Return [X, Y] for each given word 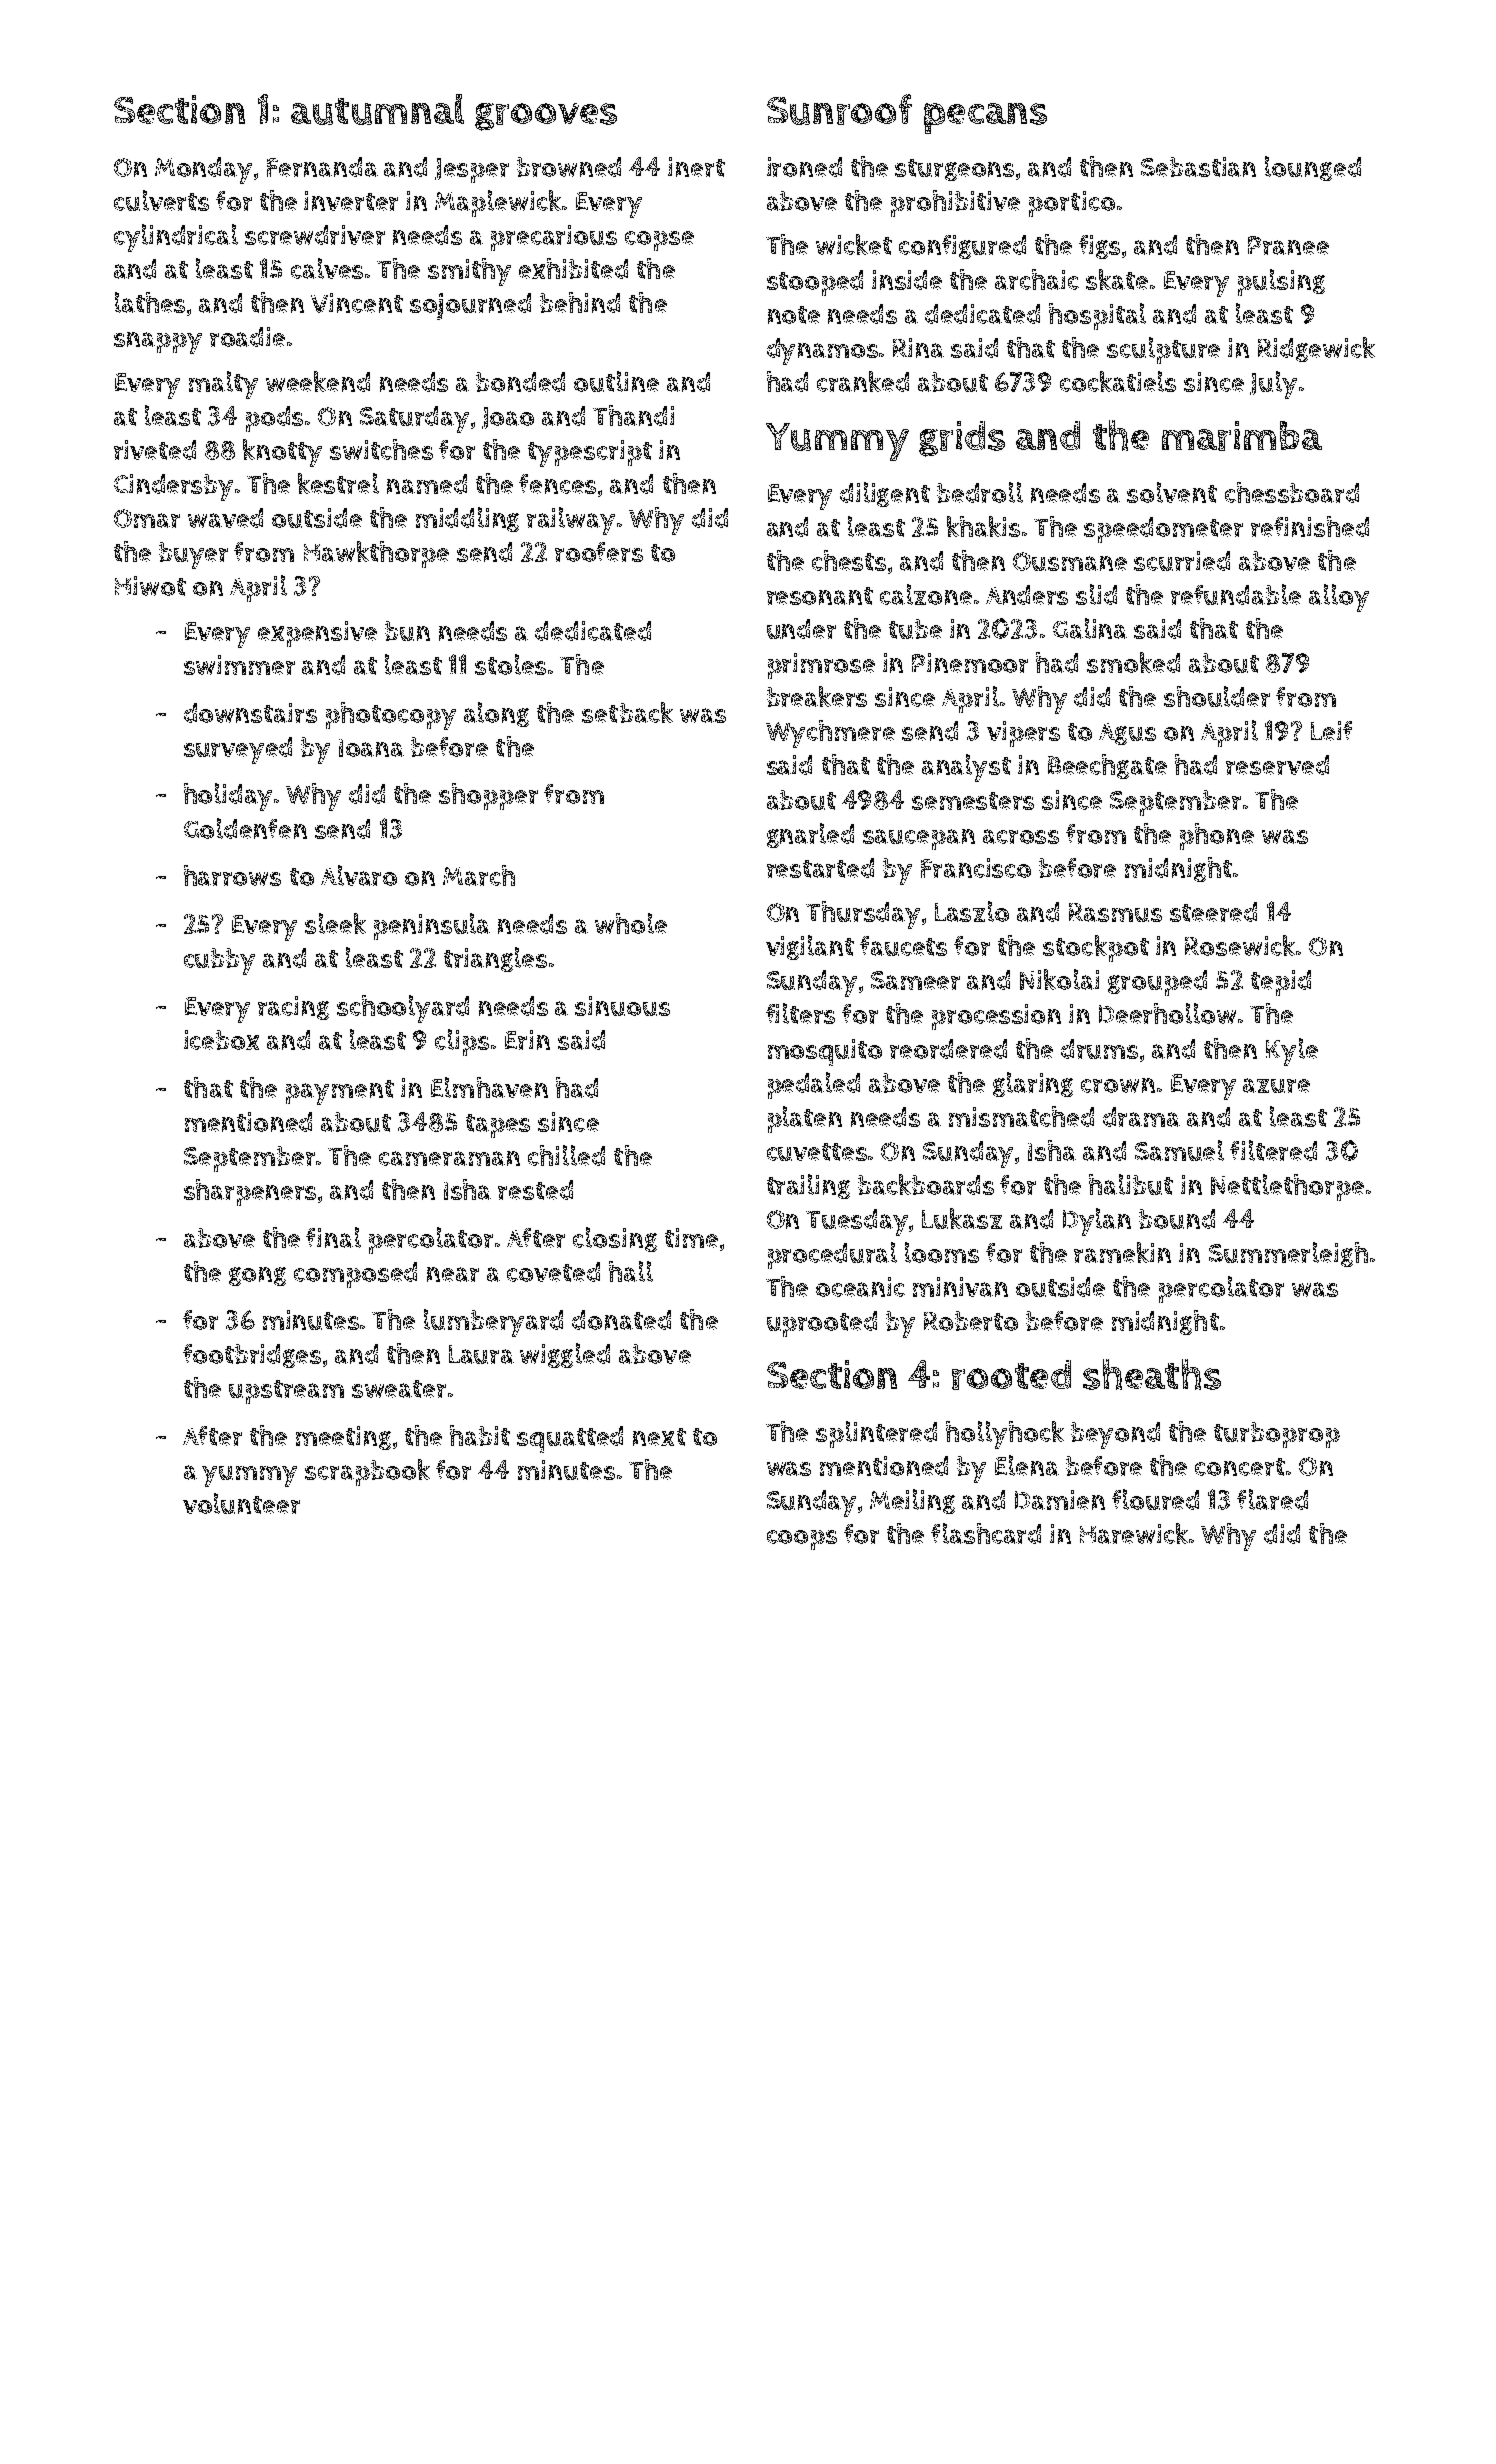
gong [257, 1276]
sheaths [1152, 1374]
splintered [876, 1434]
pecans [985, 118]
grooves [546, 117]
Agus [1127, 734]
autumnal [377, 109]
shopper [488, 796]
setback [627, 712]
